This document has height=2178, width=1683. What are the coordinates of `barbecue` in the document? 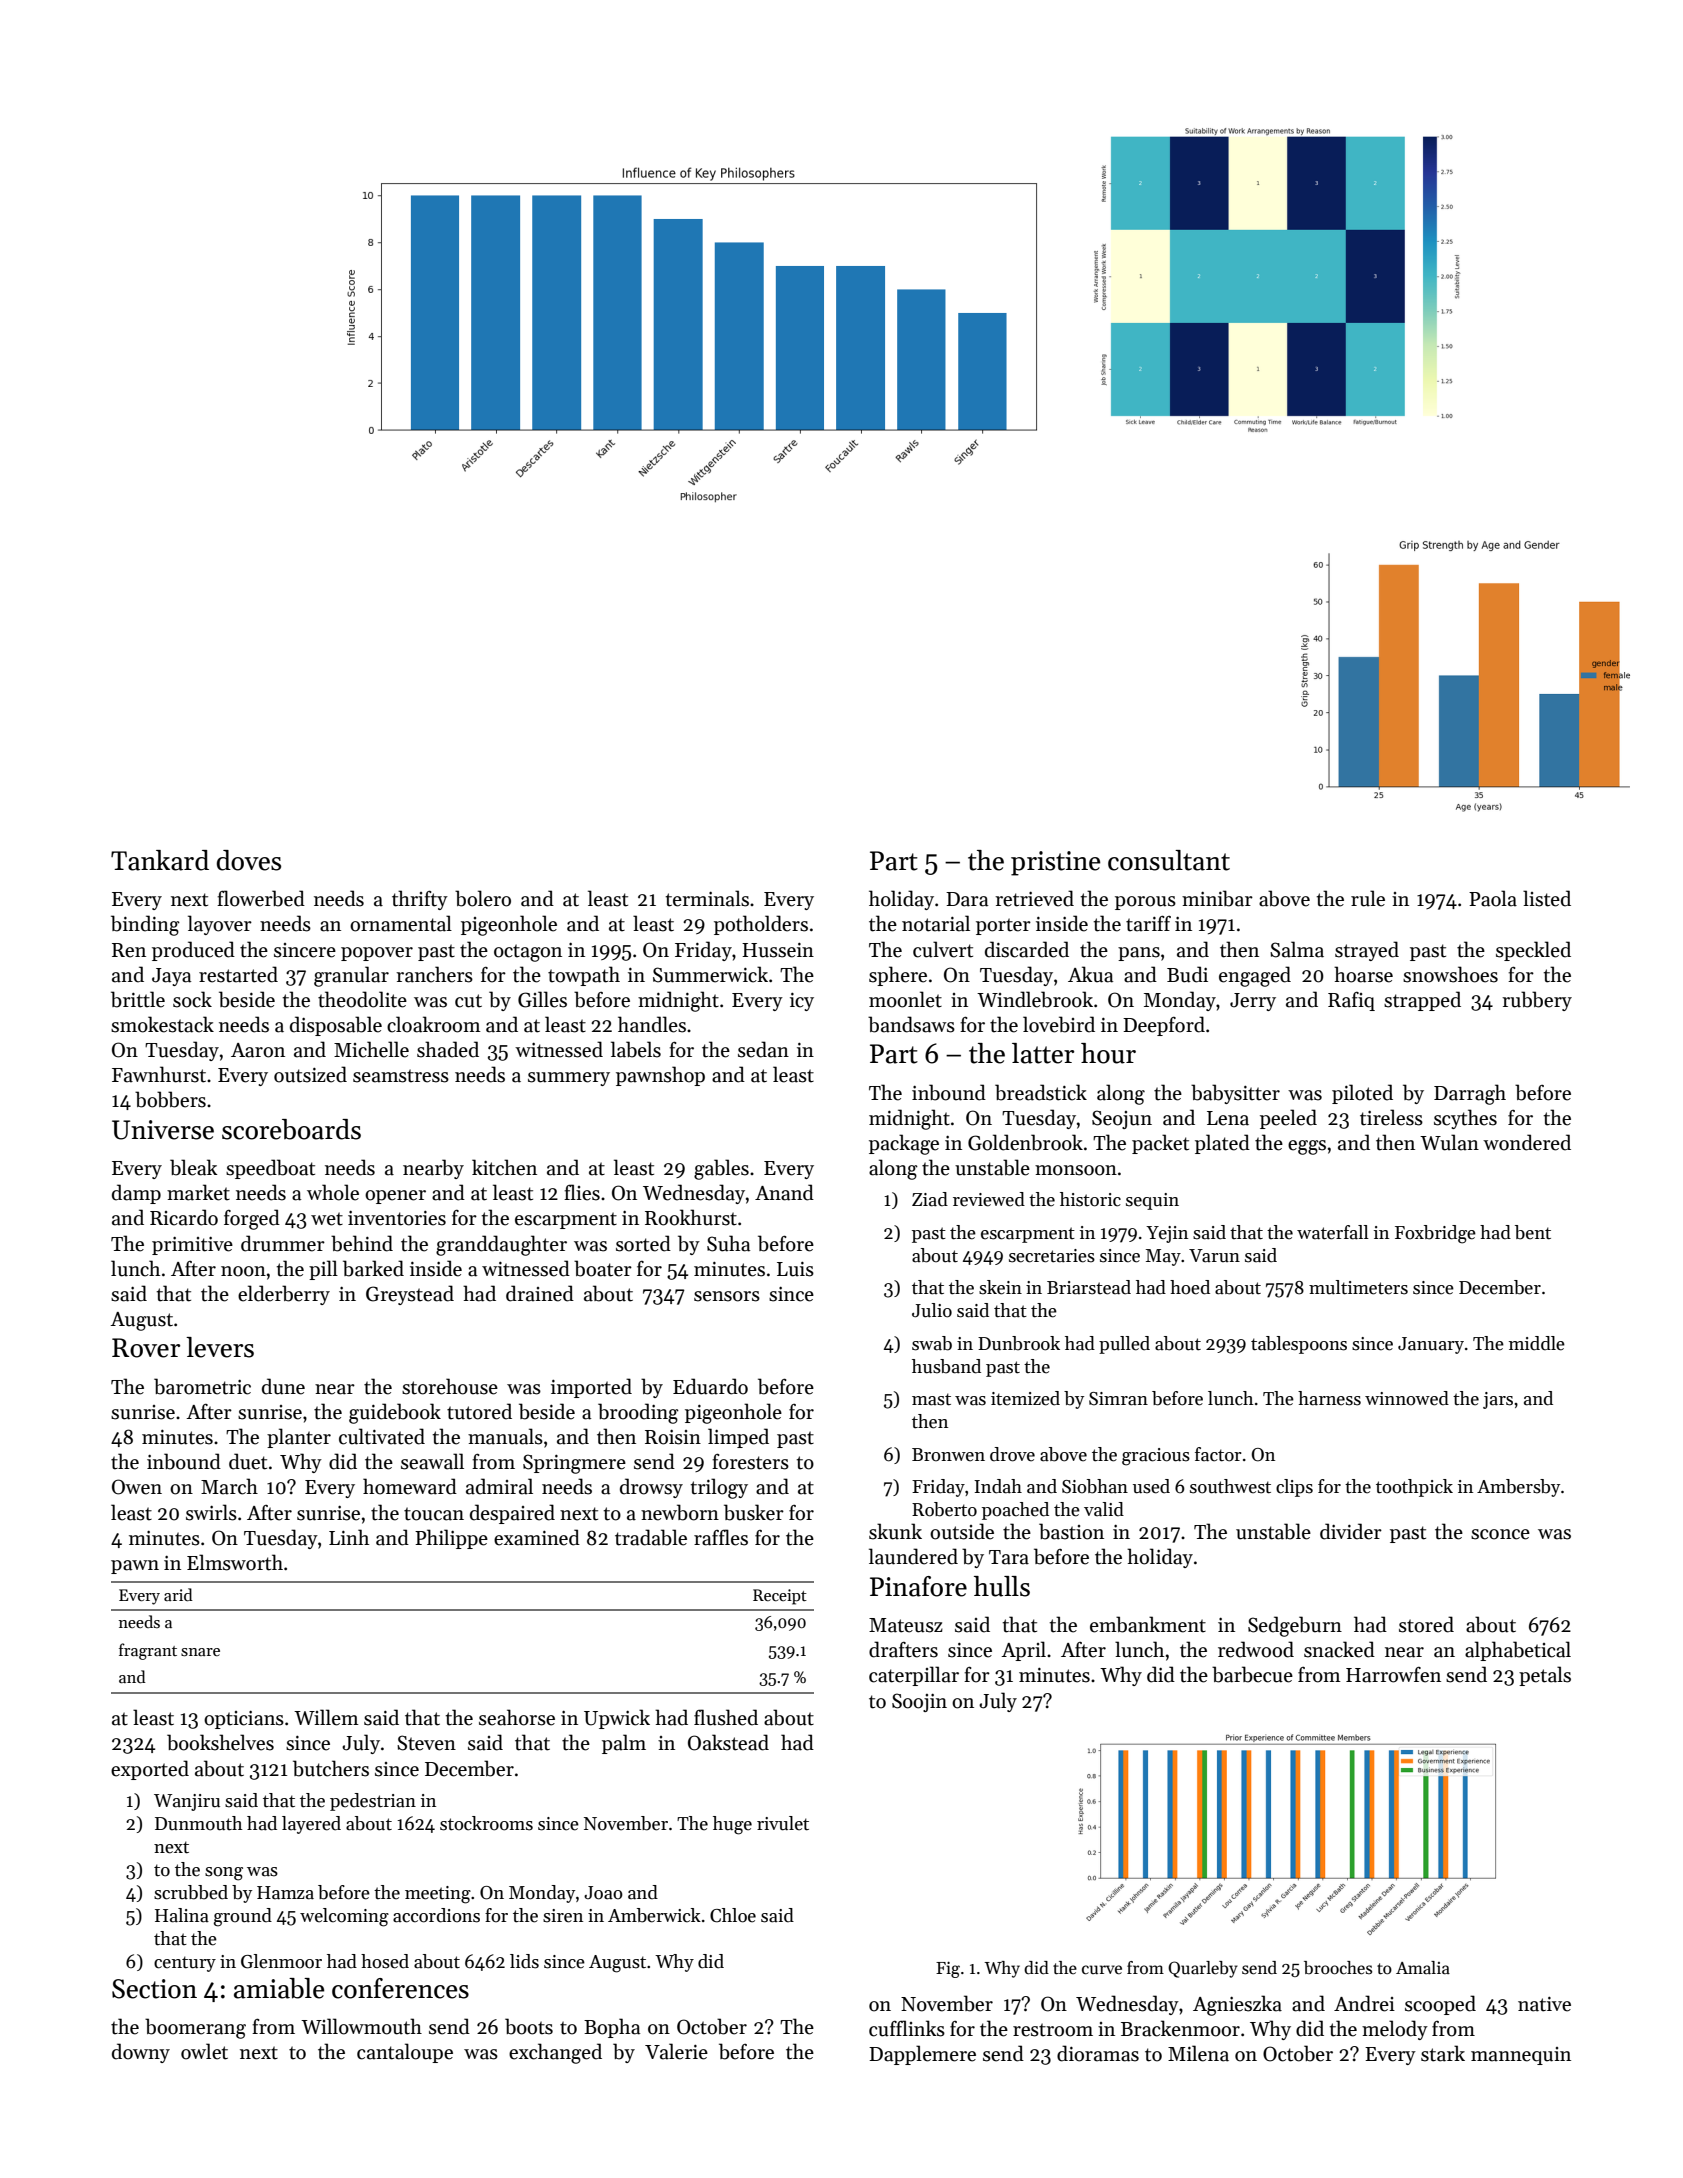 It's located at (1252, 1674).
